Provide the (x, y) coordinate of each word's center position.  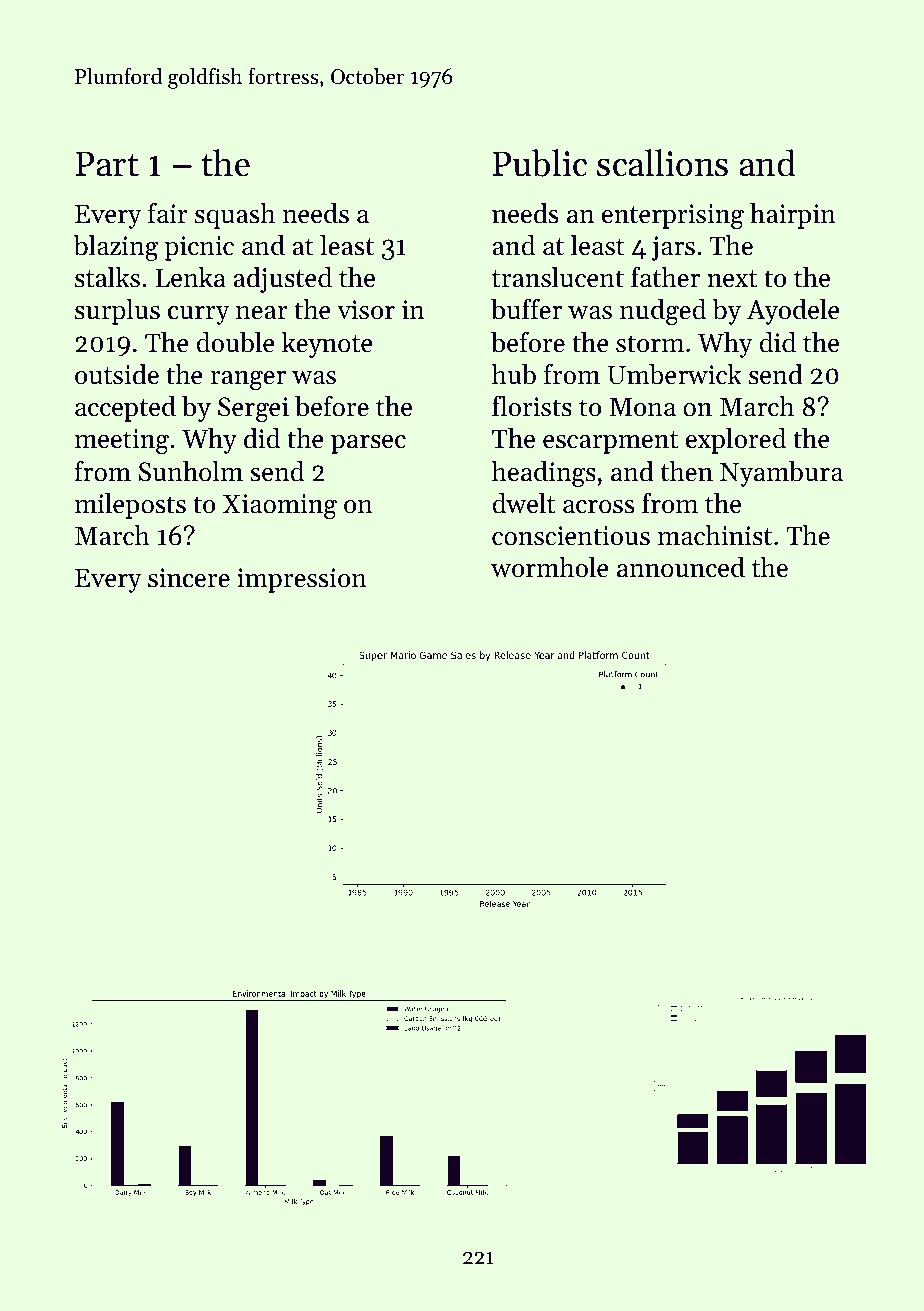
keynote (327, 345)
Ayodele (793, 312)
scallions (662, 163)
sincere (189, 578)
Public (539, 163)
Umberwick (674, 374)
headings (544, 474)
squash (235, 216)
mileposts (130, 506)
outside (117, 374)
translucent (558, 277)
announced (681, 567)
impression (302, 580)
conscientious (571, 536)
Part (107, 164)
